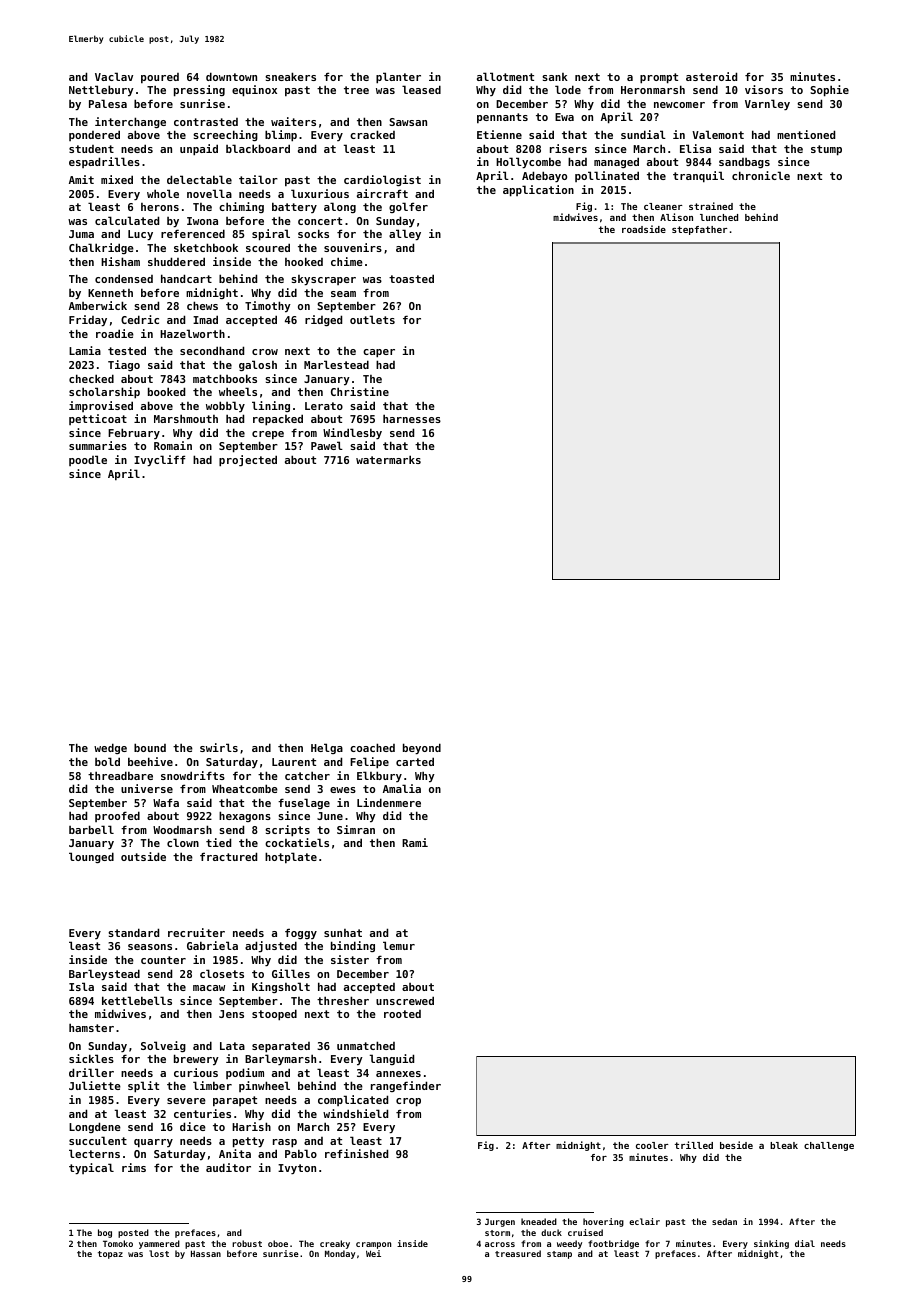 The image size is (924, 1308). What do you see at coordinates (412, 418) in the document?
I see `harnesses` at bounding box center [412, 418].
